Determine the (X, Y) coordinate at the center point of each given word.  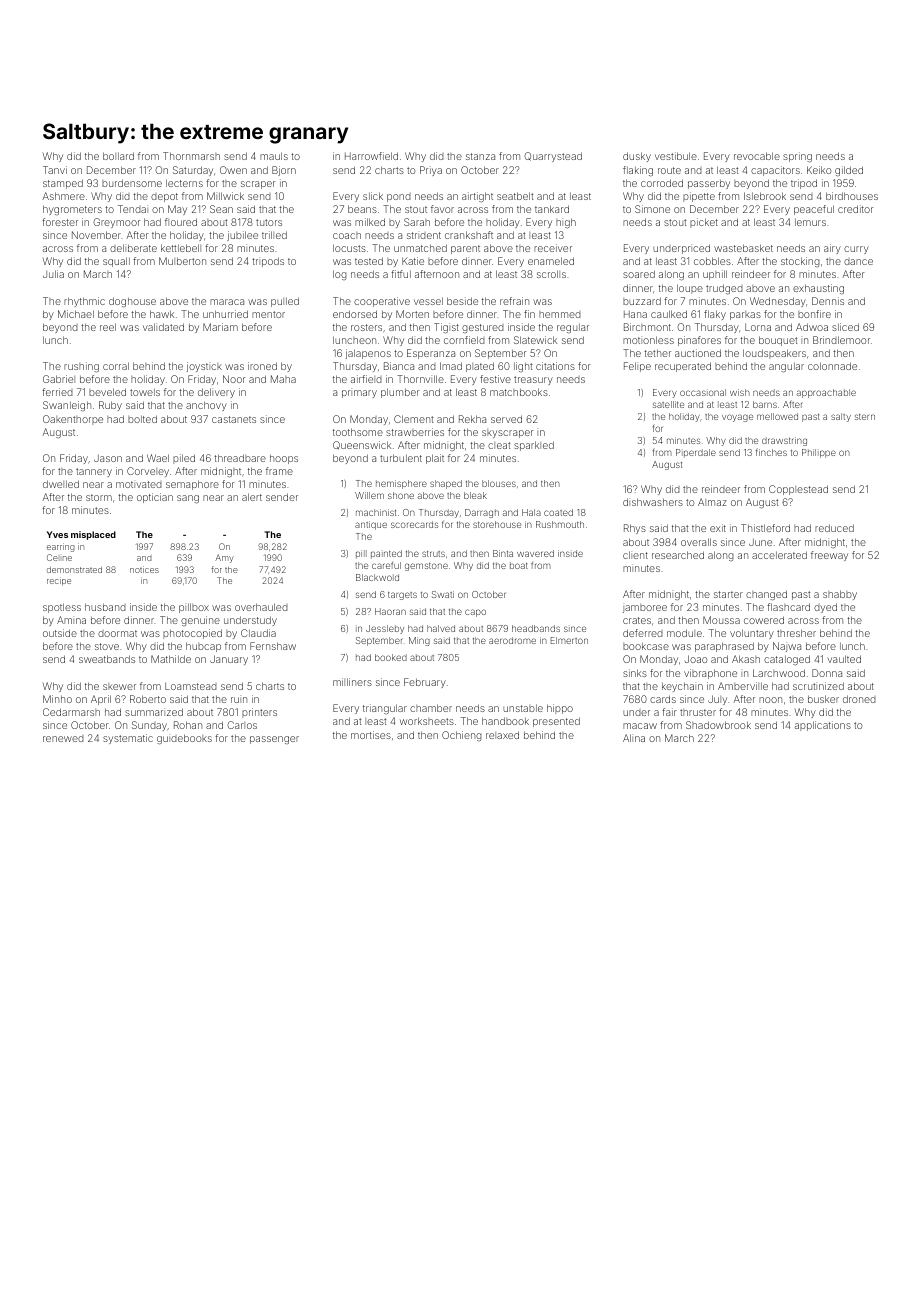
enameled (551, 261)
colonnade (832, 366)
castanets (234, 419)
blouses (499, 483)
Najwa (787, 647)
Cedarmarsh (71, 712)
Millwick (225, 196)
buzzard (642, 301)
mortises (371, 735)
